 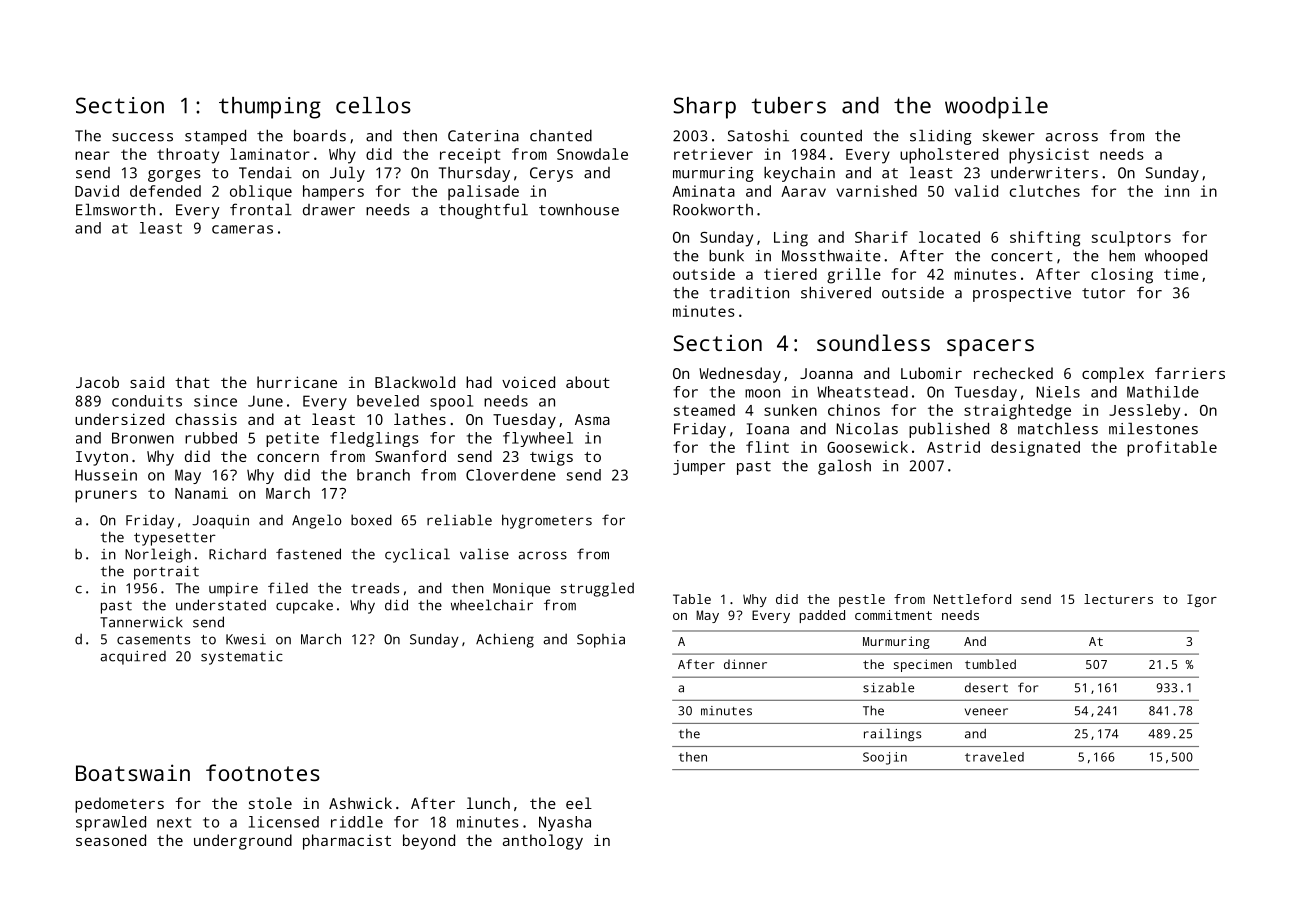 I want to click on thumping, so click(x=270, y=108).
